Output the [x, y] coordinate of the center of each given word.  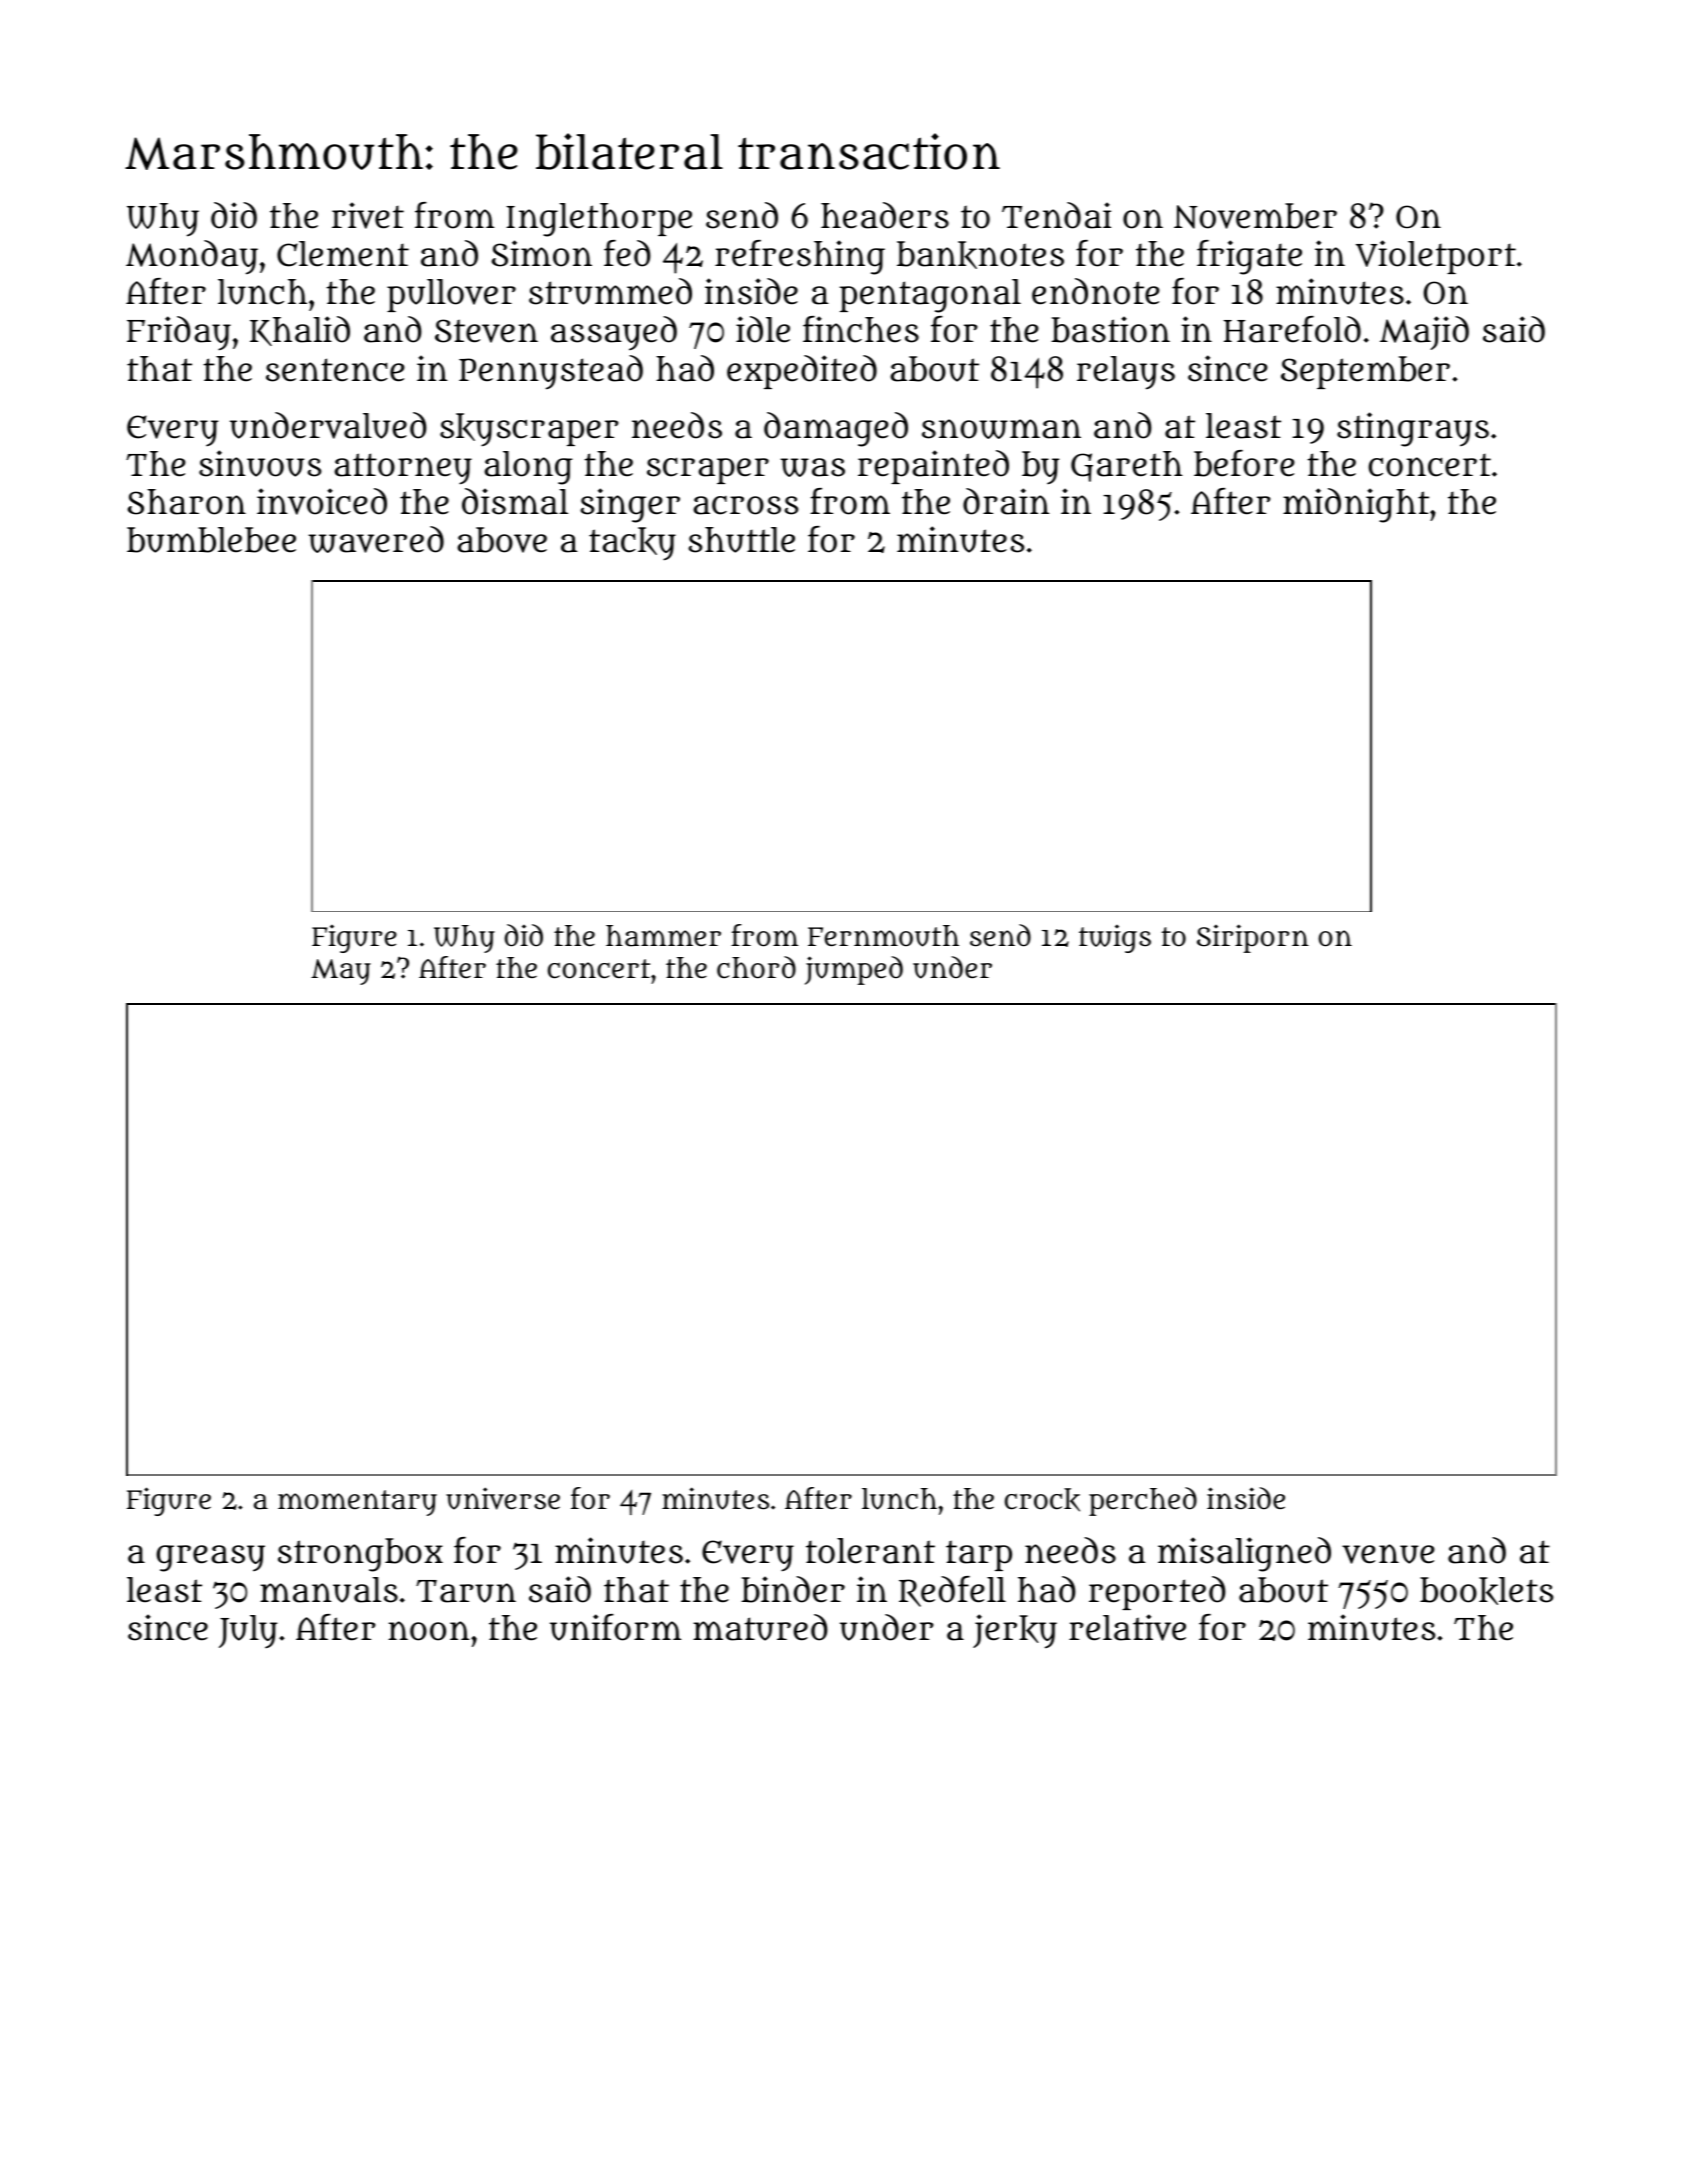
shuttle [741, 540]
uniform [615, 1627]
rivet [368, 215]
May [341, 972]
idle [763, 329]
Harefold [1292, 329]
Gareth [1127, 466]
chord [756, 967]
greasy [210, 1558]
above [502, 540]
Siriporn [1253, 938]
